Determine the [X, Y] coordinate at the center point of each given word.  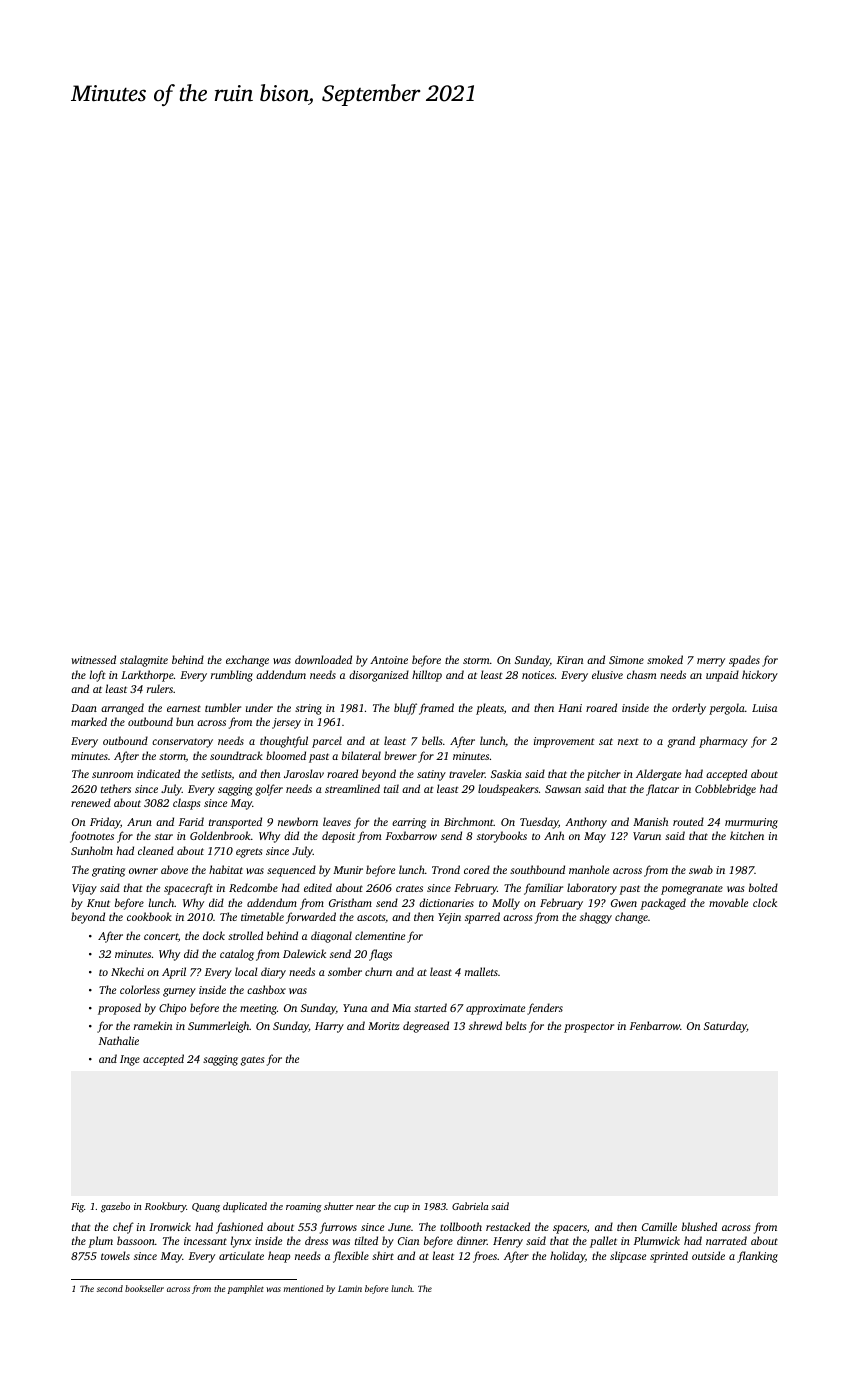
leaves [337, 821]
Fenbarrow [655, 1025]
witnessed [93, 659]
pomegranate [692, 890]
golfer [269, 790]
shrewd [485, 1025]
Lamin [350, 1288]
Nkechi [127, 971]
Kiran [570, 660]
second [110, 1288]
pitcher [604, 775]
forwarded [311, 918]
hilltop [427, 676]
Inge [130, 1060]
